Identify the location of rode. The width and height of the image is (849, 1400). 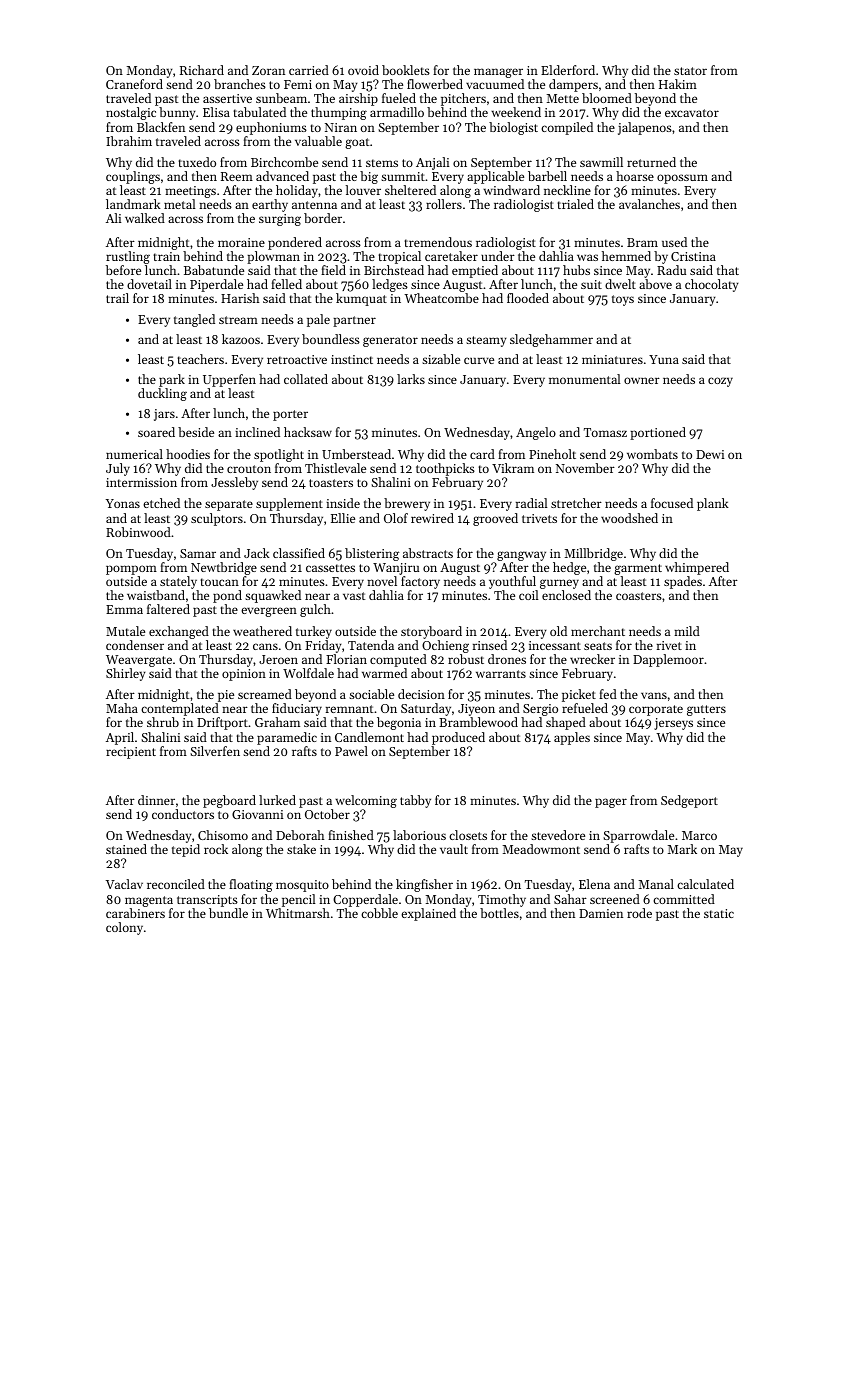
(639, 913).
